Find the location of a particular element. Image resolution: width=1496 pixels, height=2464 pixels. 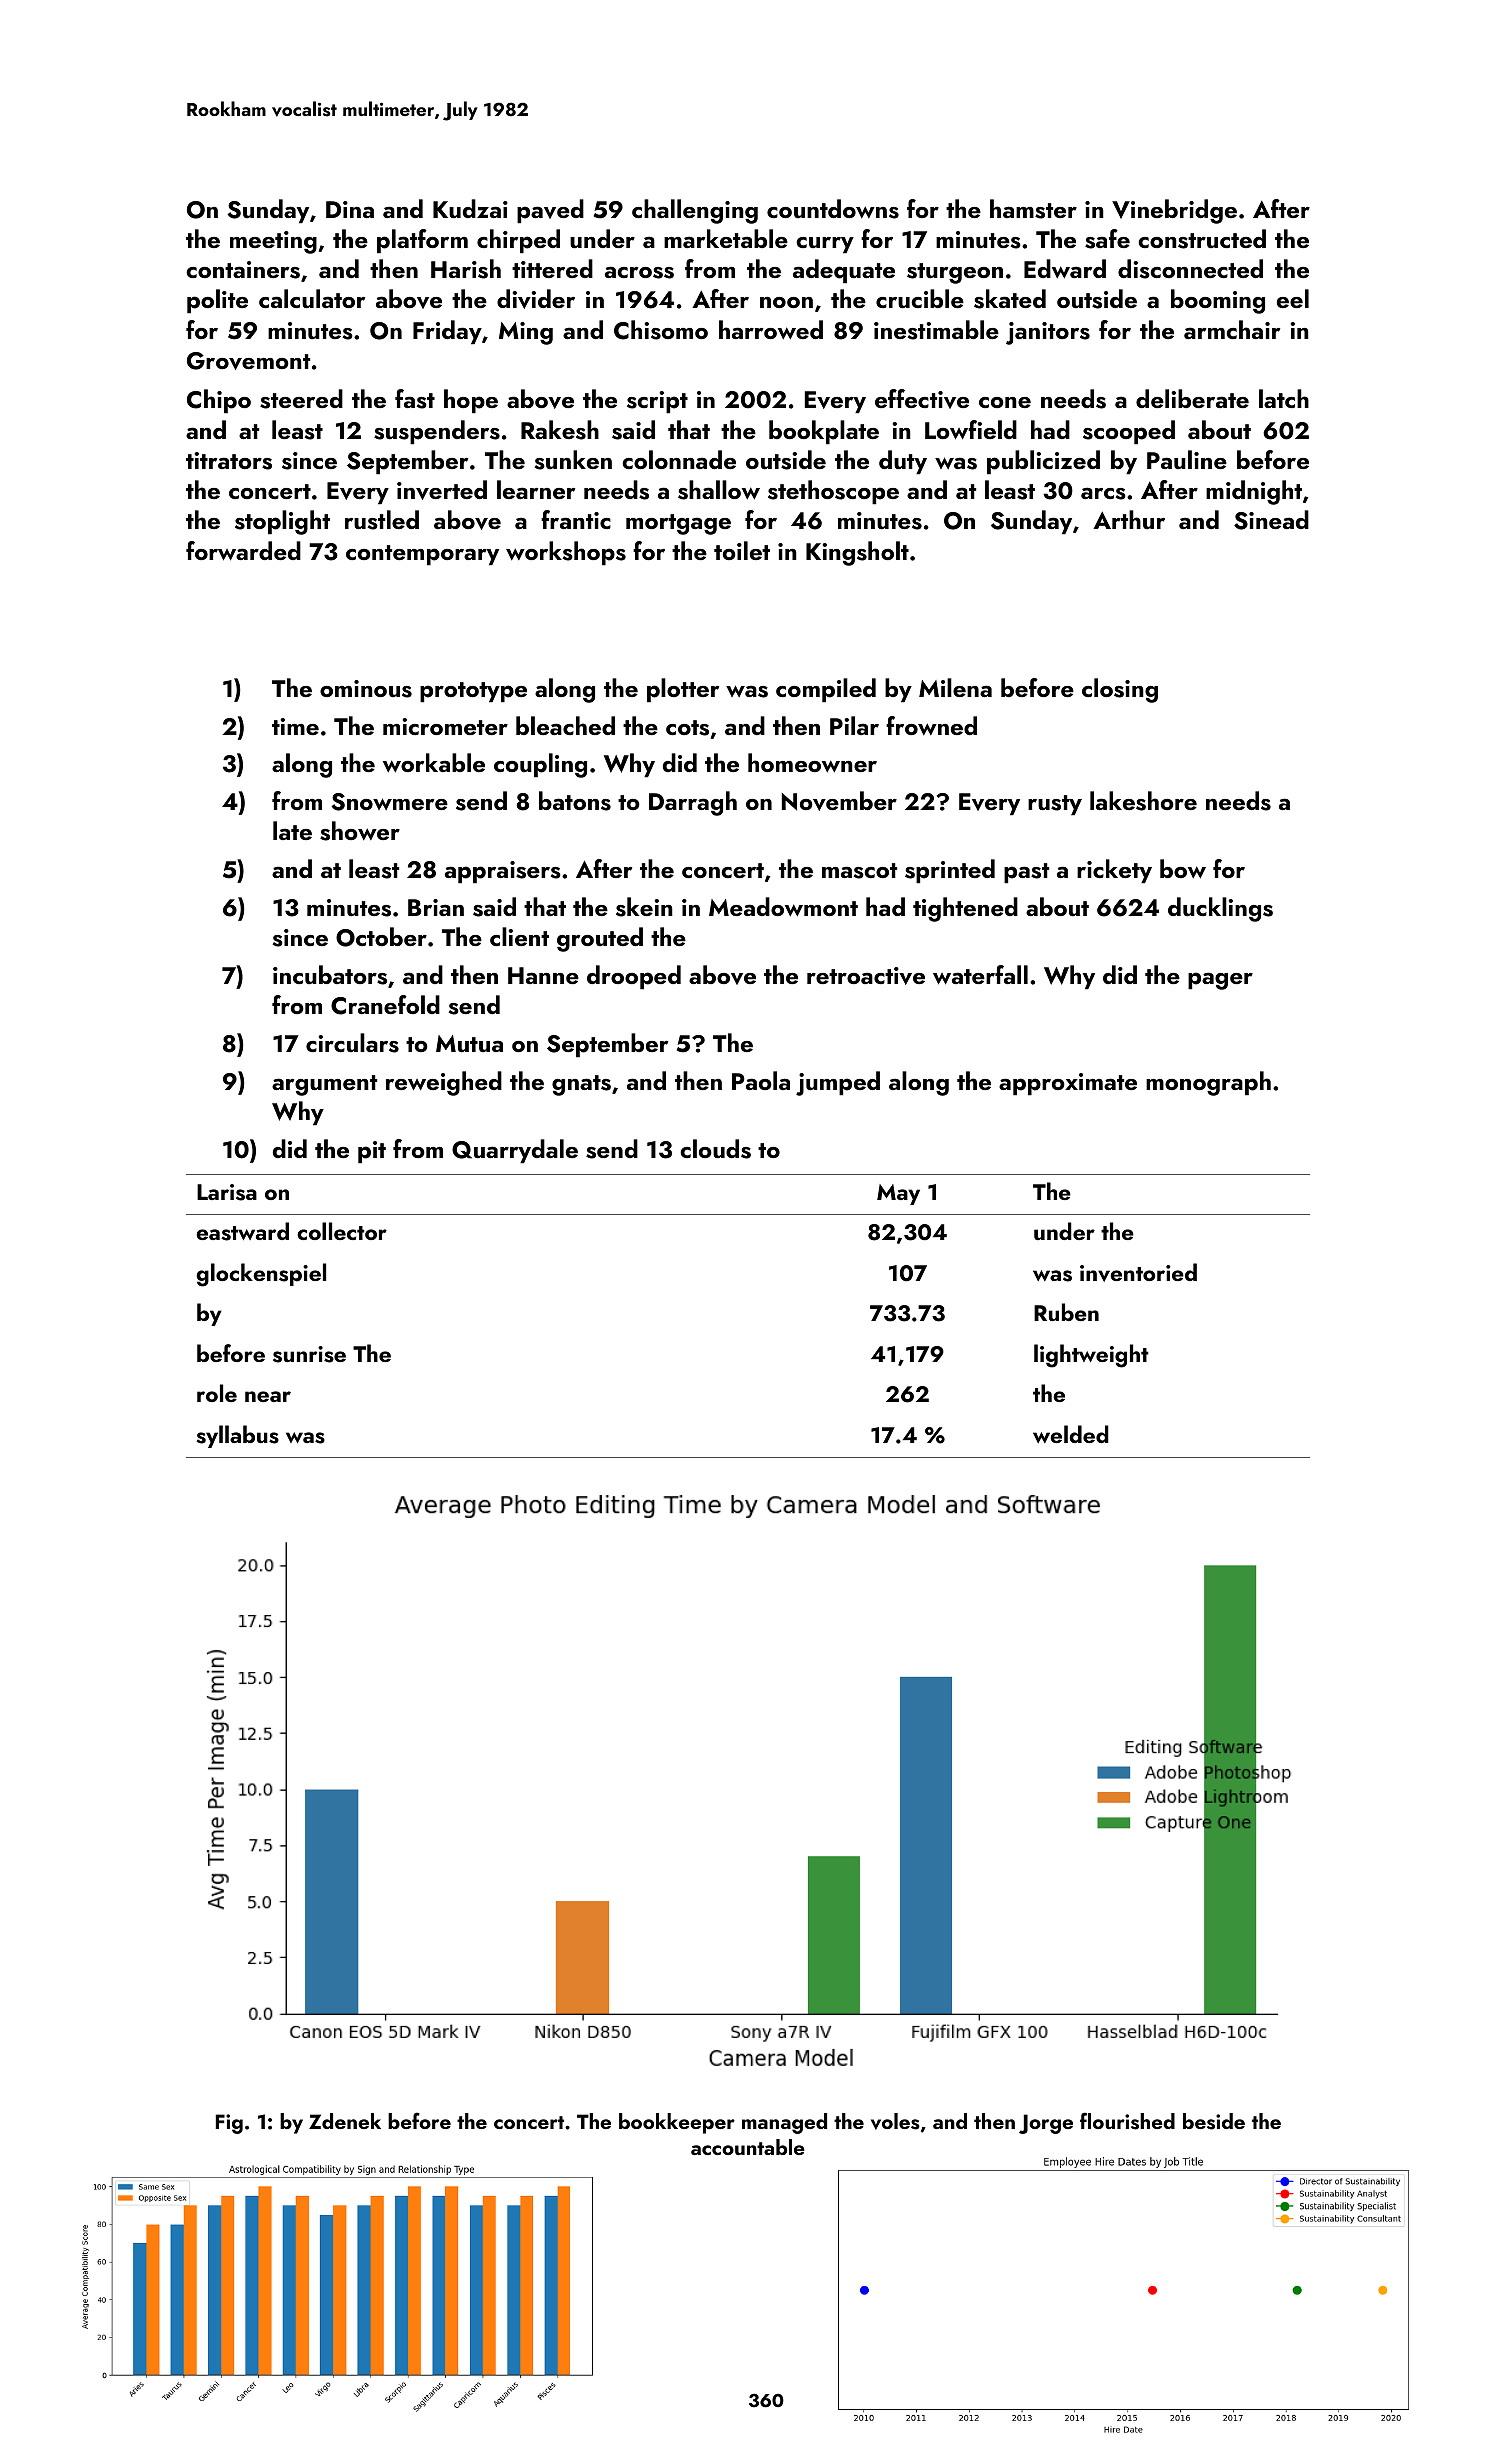

retroactive is located at coordinates (866, 976).
